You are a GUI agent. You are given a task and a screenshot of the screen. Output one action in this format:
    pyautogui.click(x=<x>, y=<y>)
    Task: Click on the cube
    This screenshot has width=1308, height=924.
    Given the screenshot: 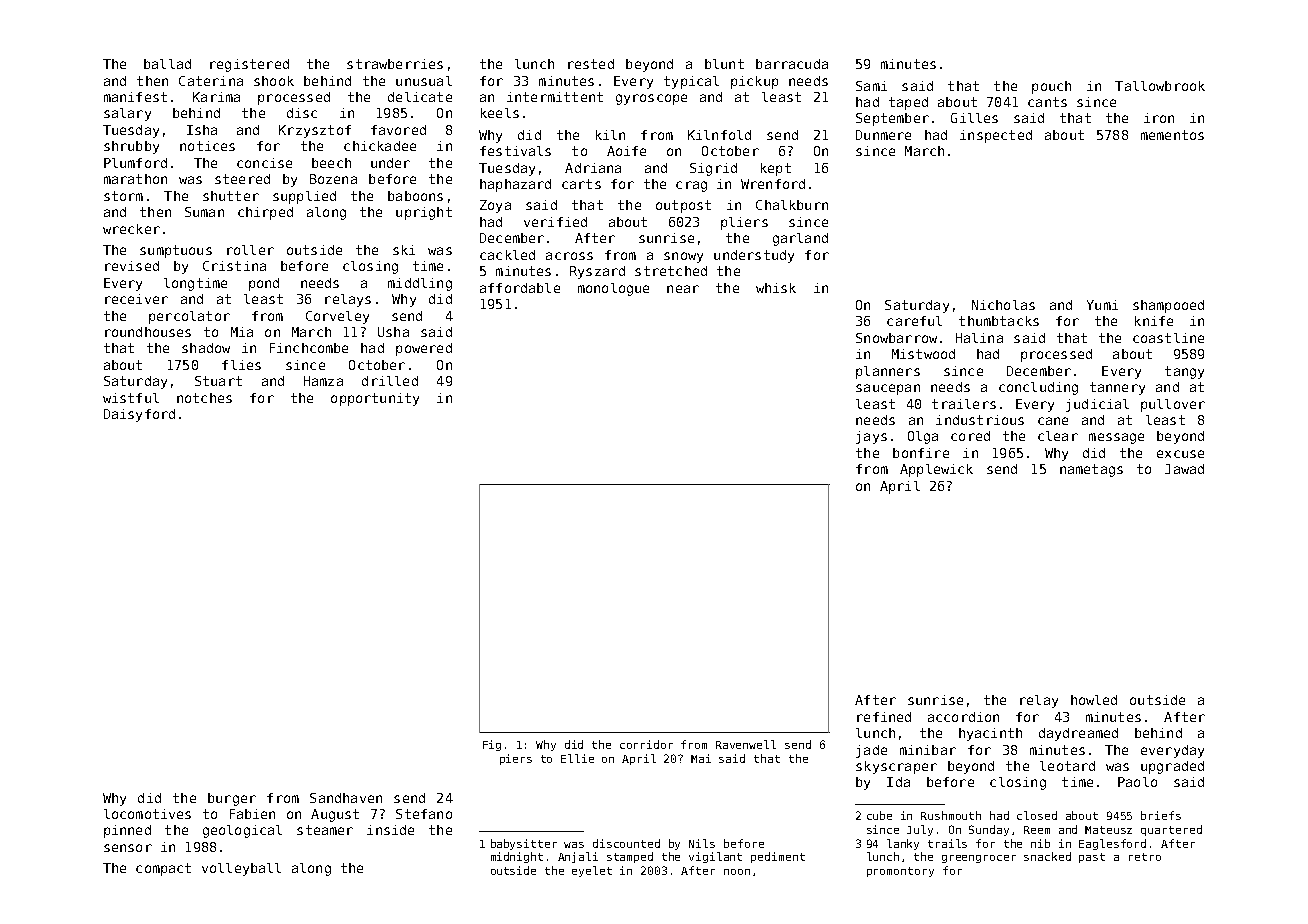 What is the action you would take?
    pyautogui.click(x=879, y=815)
